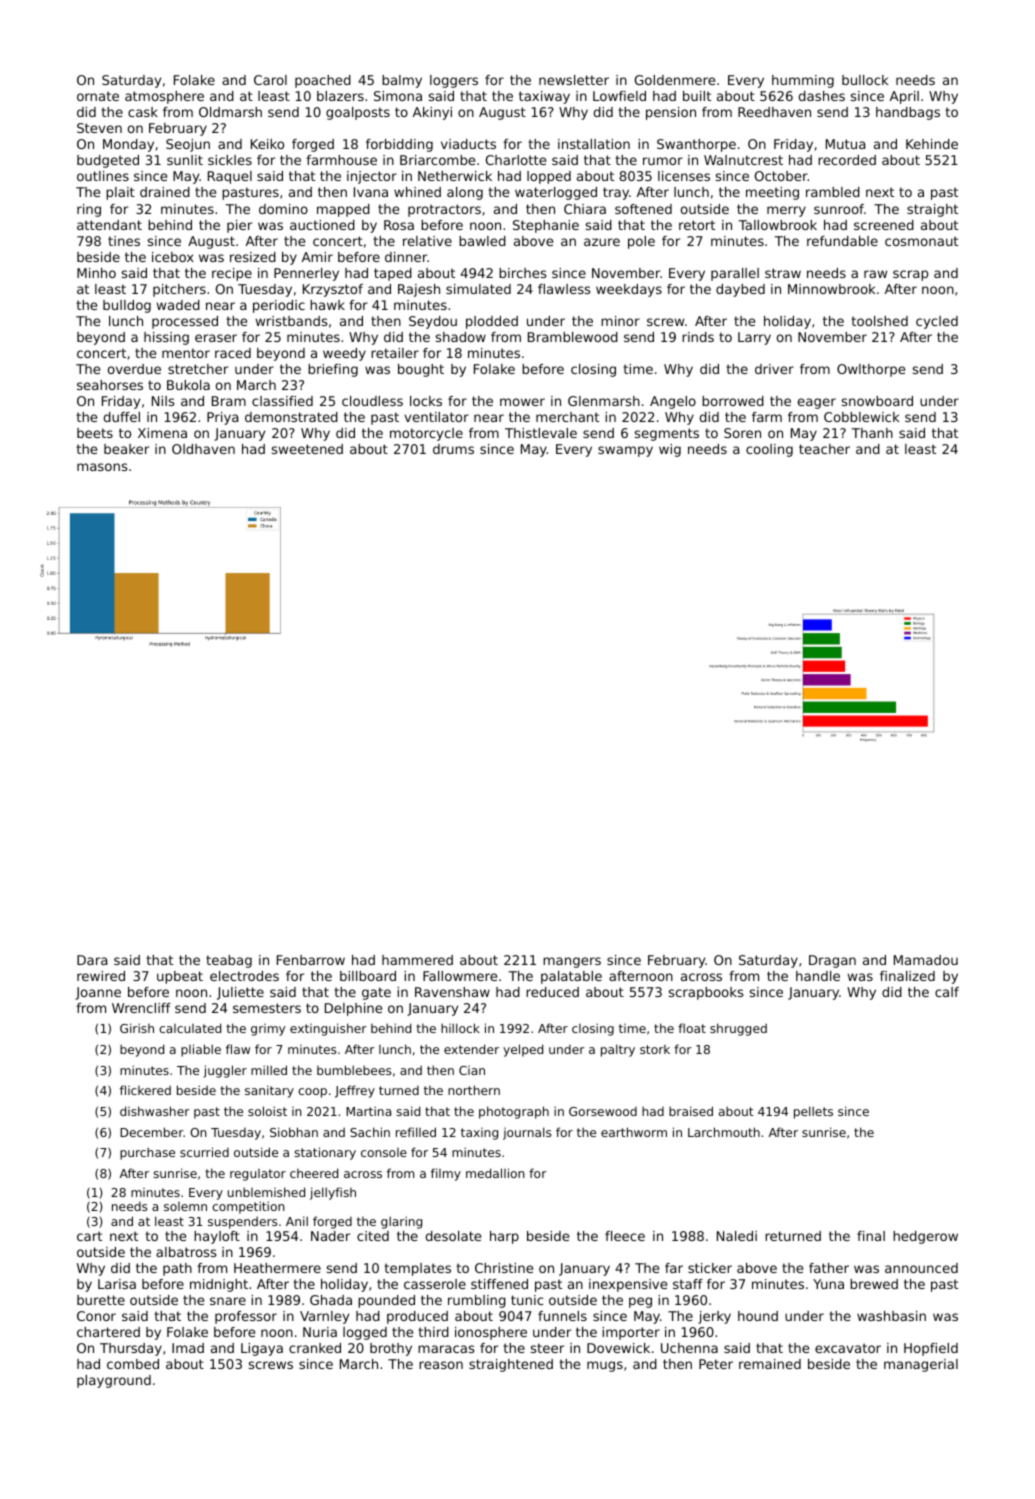 This screenshot has height=1499, width=1035. What do you see at coordinates (562, 1316) in the screenshot?
I see `funnels` at bounding box center [562, 1316].
